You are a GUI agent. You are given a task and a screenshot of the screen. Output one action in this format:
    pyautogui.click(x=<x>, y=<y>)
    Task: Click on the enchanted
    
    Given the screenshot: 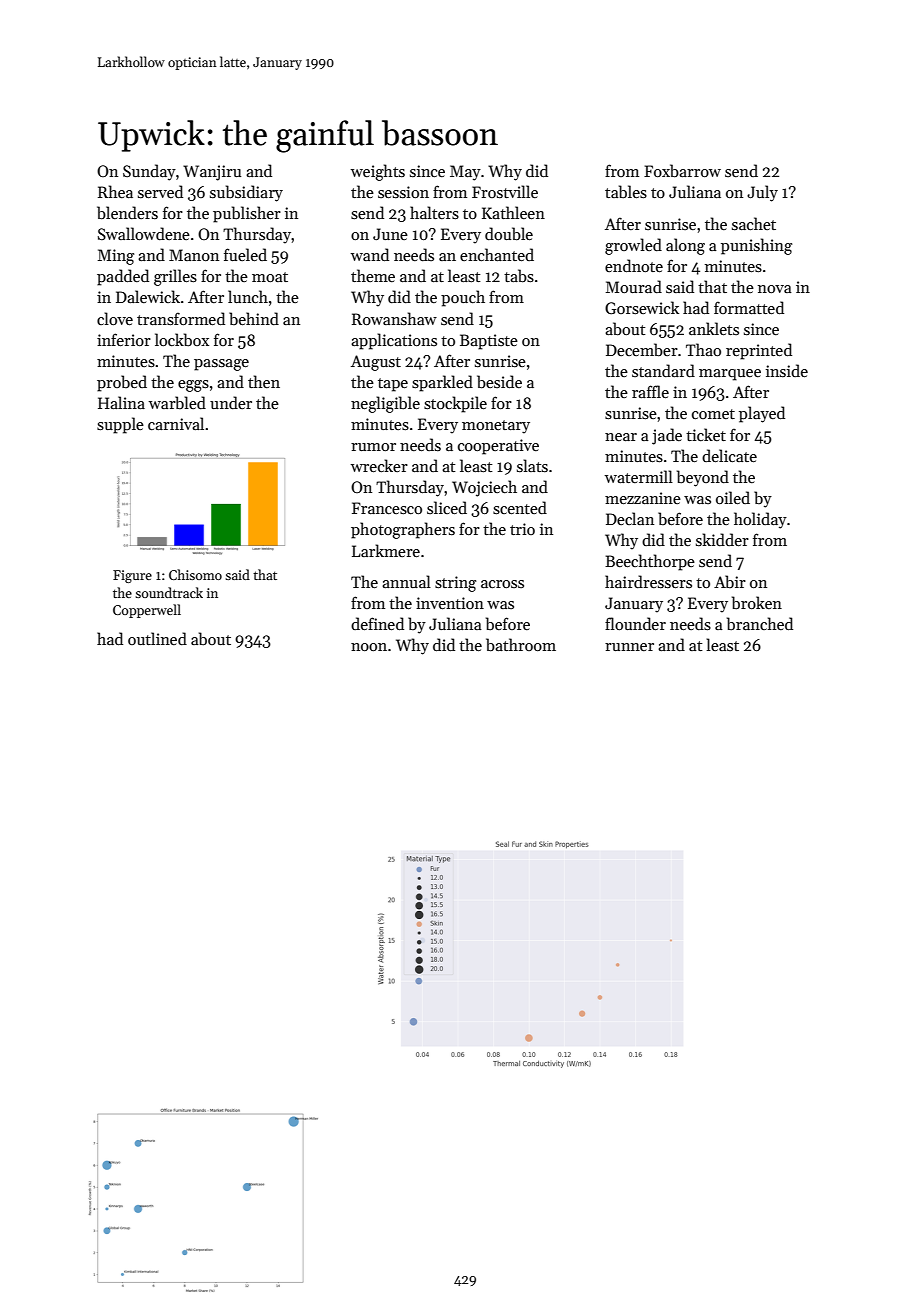 What is the action you would take?
    pyautogui.click(x=497, y=254)
